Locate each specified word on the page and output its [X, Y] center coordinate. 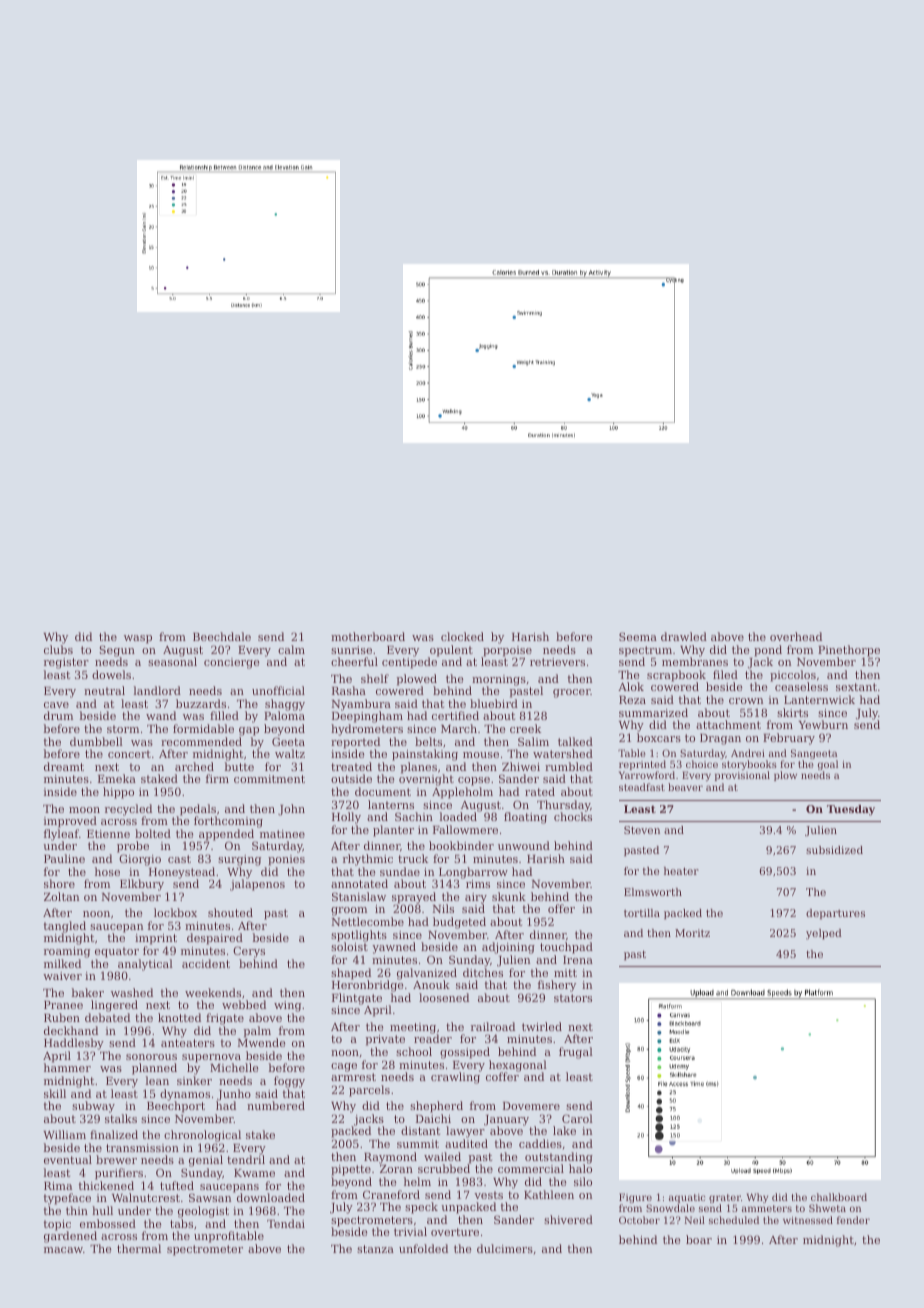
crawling [455, 1078]
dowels [111, 674]
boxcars [659, 737]
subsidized [834, 850]
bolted [153, 833]
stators [573, 998]
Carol [577, 1118]
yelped [824, 934]
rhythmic [368, 860]
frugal [576, 1053]
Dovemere [531, 1106]
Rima [58, 1186]
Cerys [249, 952]
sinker [194, 1080]
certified [455, 715]
